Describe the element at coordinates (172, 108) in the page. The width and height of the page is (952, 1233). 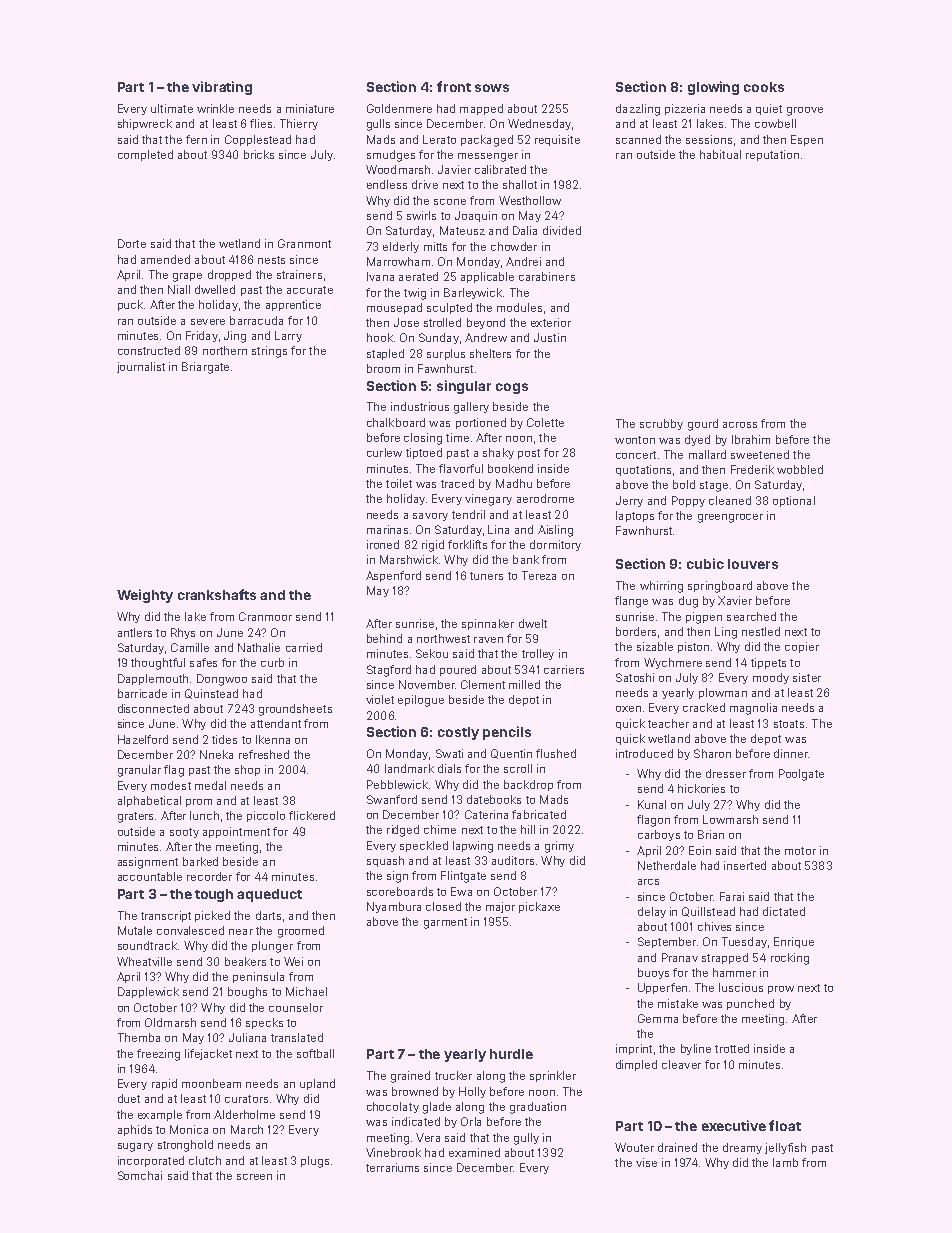
I see `ultimate` at that location.
